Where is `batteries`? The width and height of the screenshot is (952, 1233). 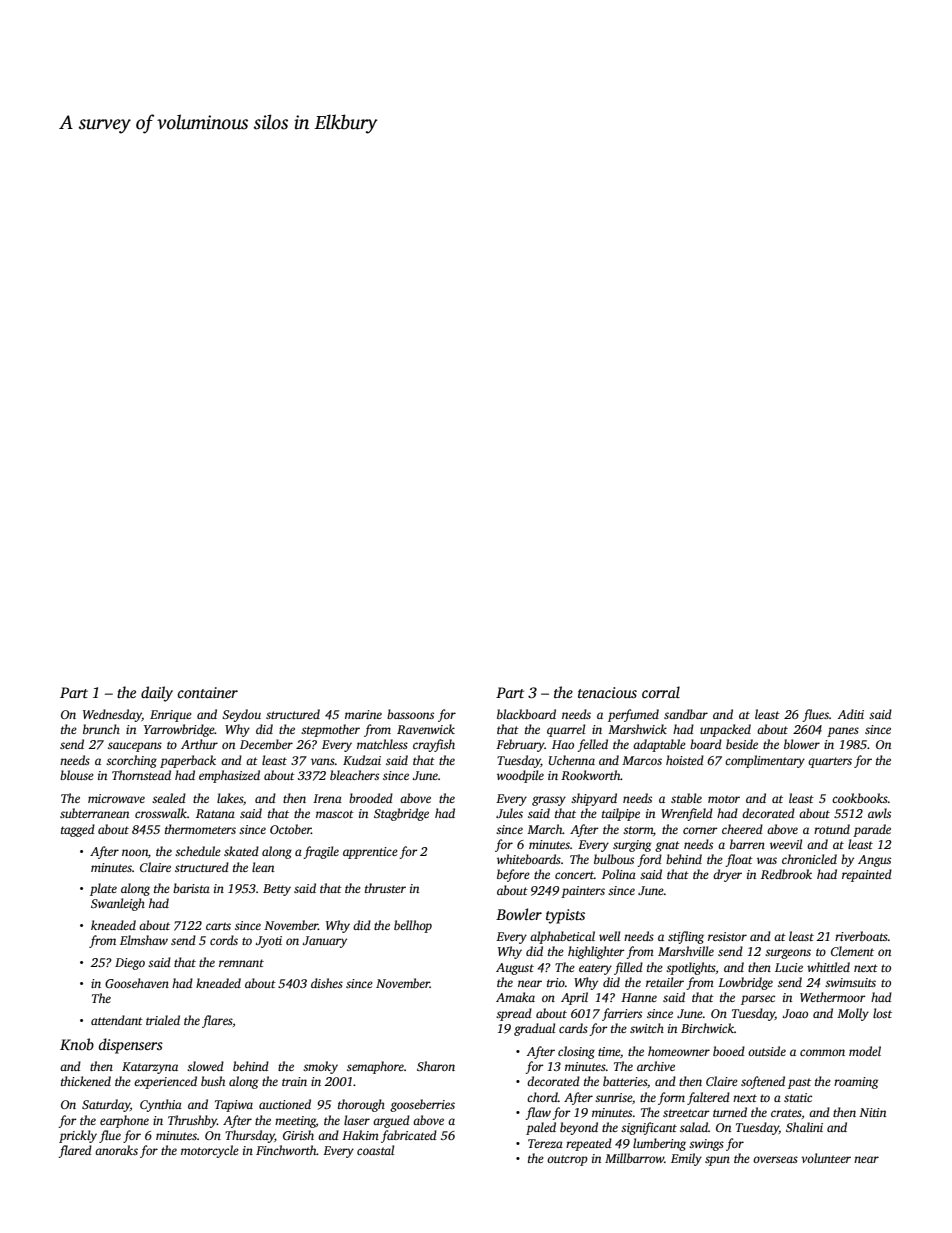 batteries is located at coordinates (625, 1081).
